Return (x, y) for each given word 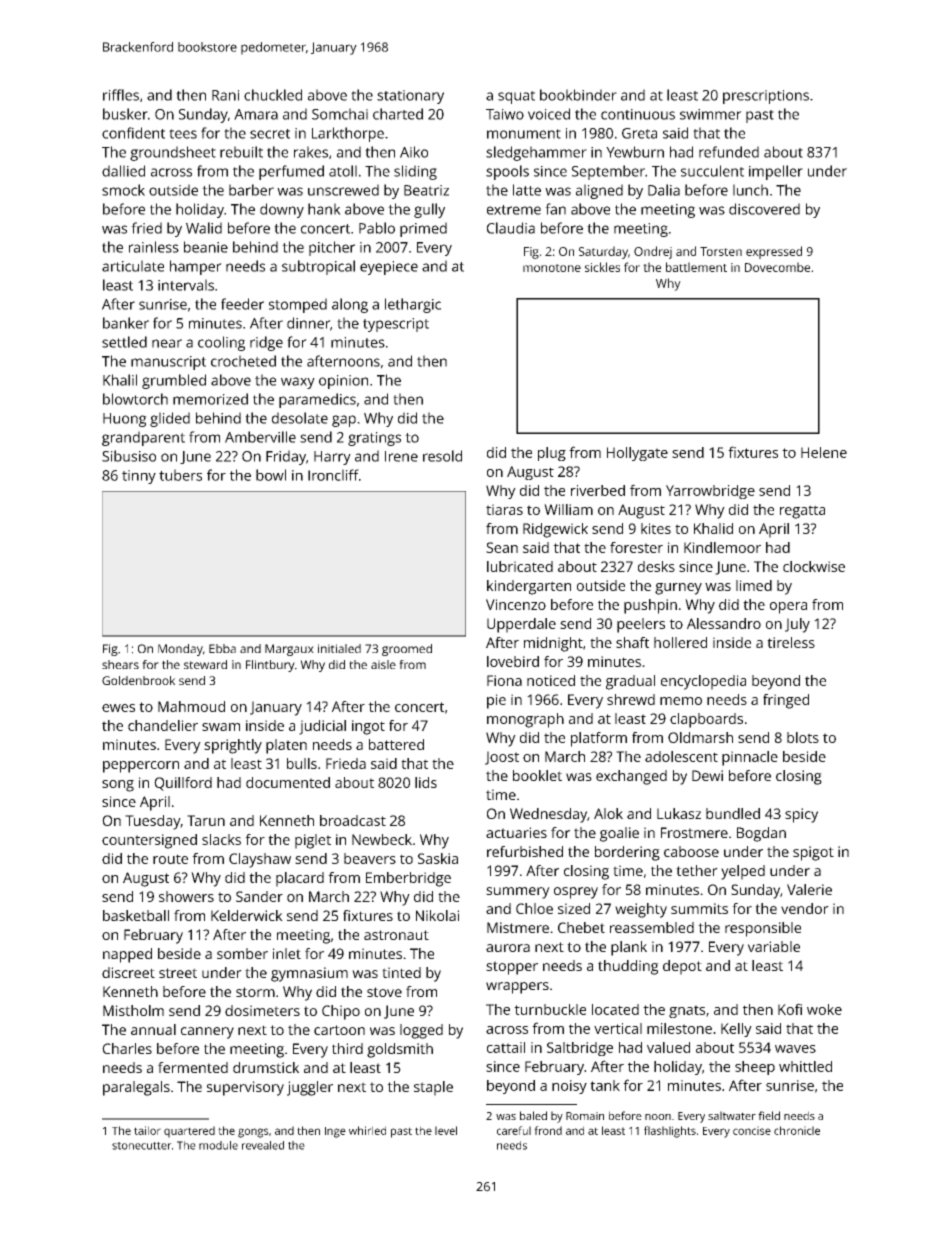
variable (774, 946)
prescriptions (766, 97)
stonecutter (142, 1146)
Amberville (260, 437)
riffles (121, 95)
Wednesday (548, 815)
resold (442, 456)
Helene (824, 452)
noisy (569, 1087)
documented (288, 782)
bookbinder (578, 95)
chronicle (797, 1130)
